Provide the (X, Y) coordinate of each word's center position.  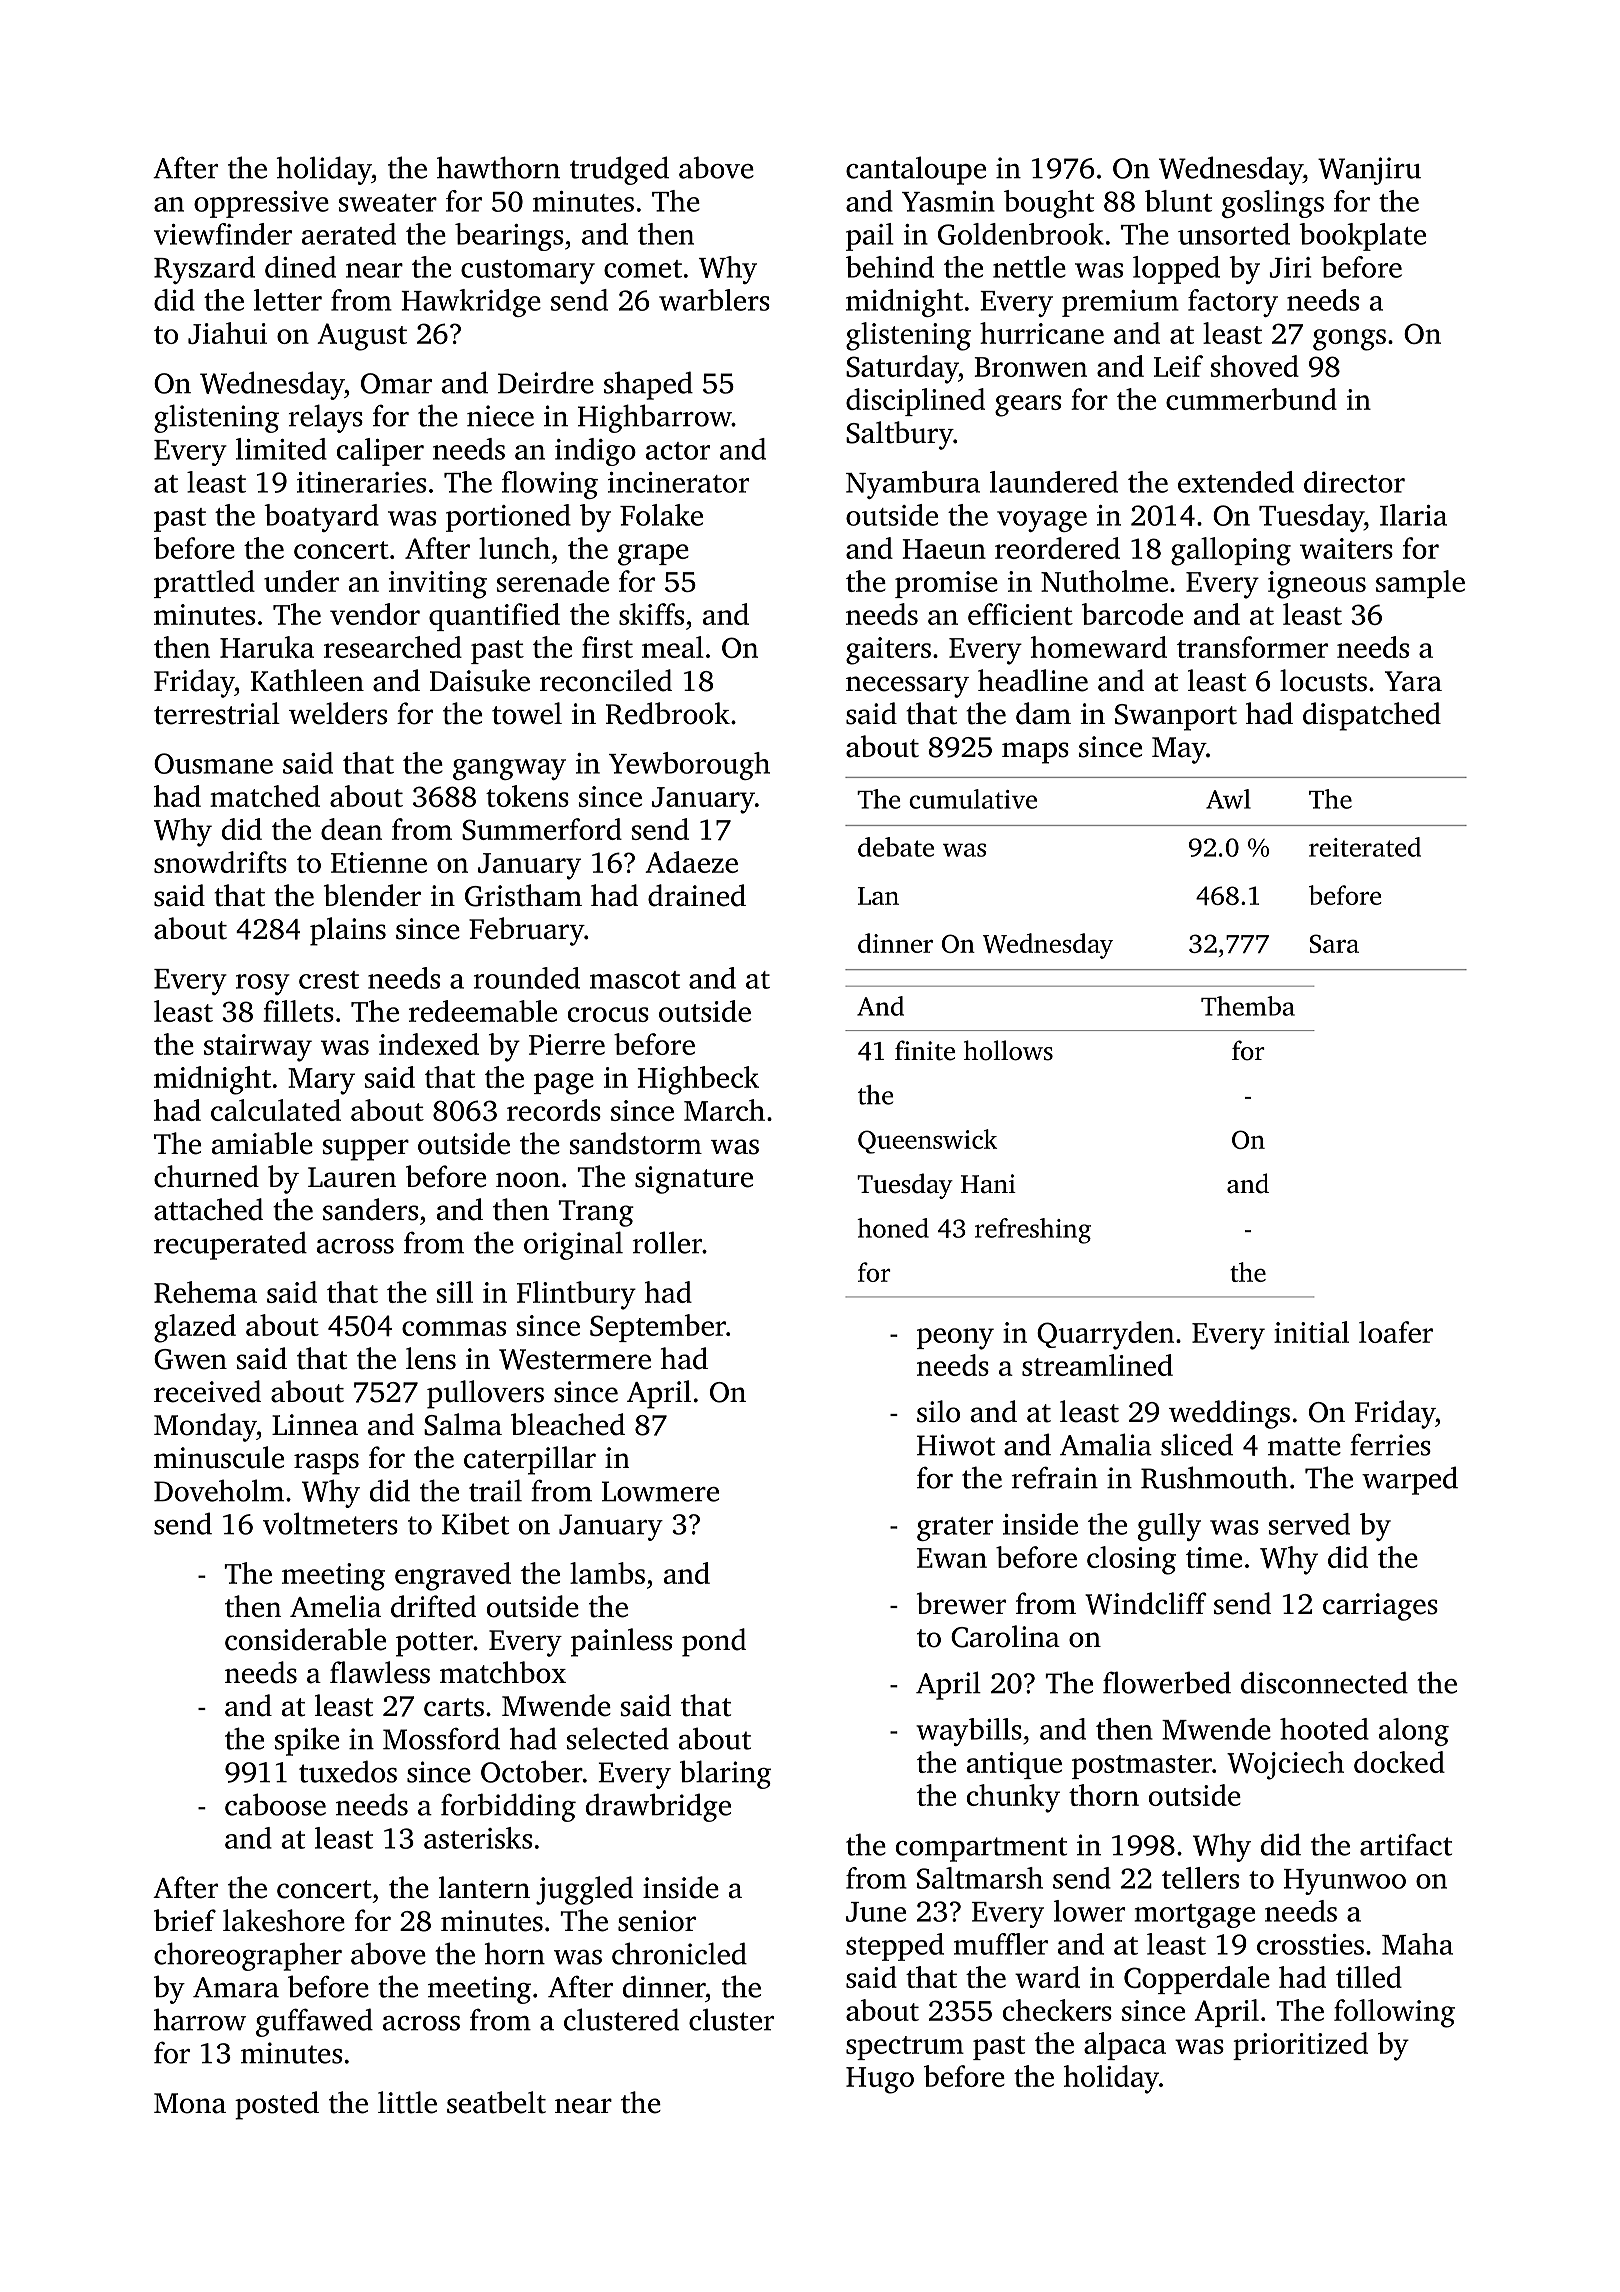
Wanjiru (1369, 171)
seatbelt (496, 2102)
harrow (200, 2019)
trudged (619, 170)
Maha (1417, 1944)
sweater (387, 203)
